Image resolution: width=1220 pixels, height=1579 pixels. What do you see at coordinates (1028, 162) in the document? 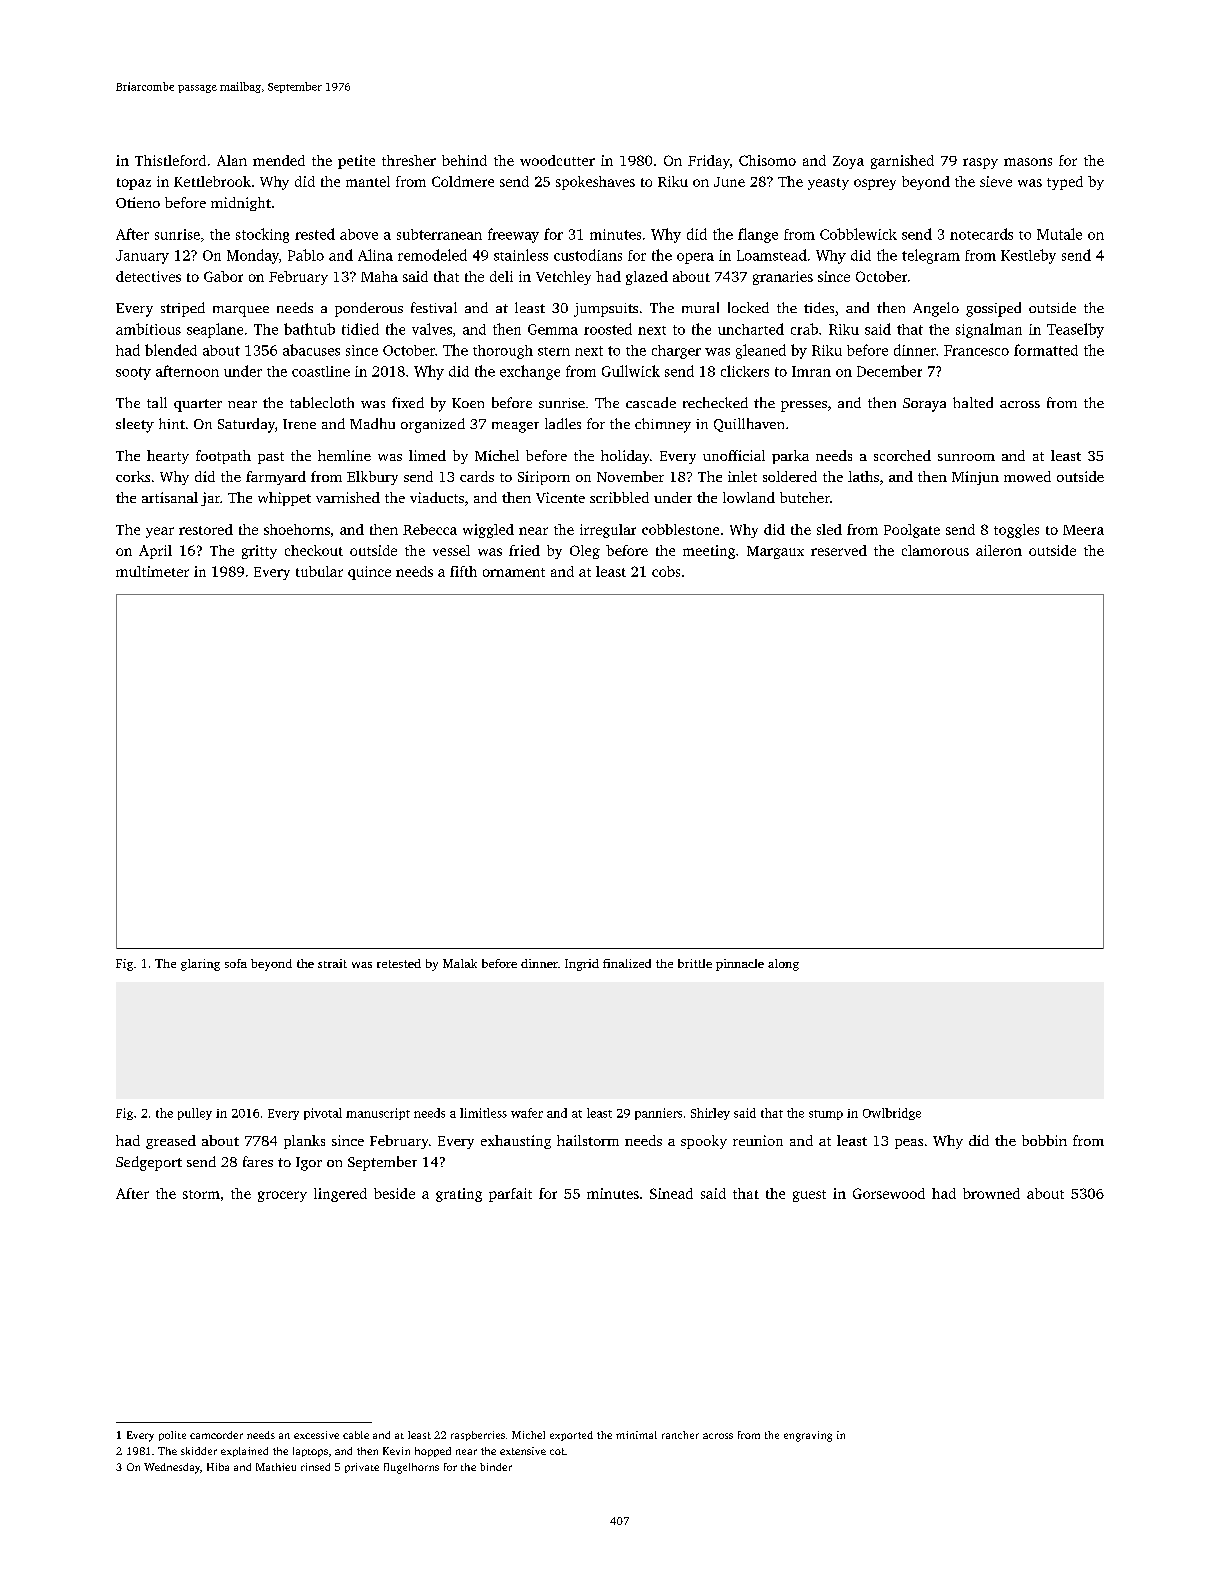
I see `masons` at bounding box center [1028, 162].
